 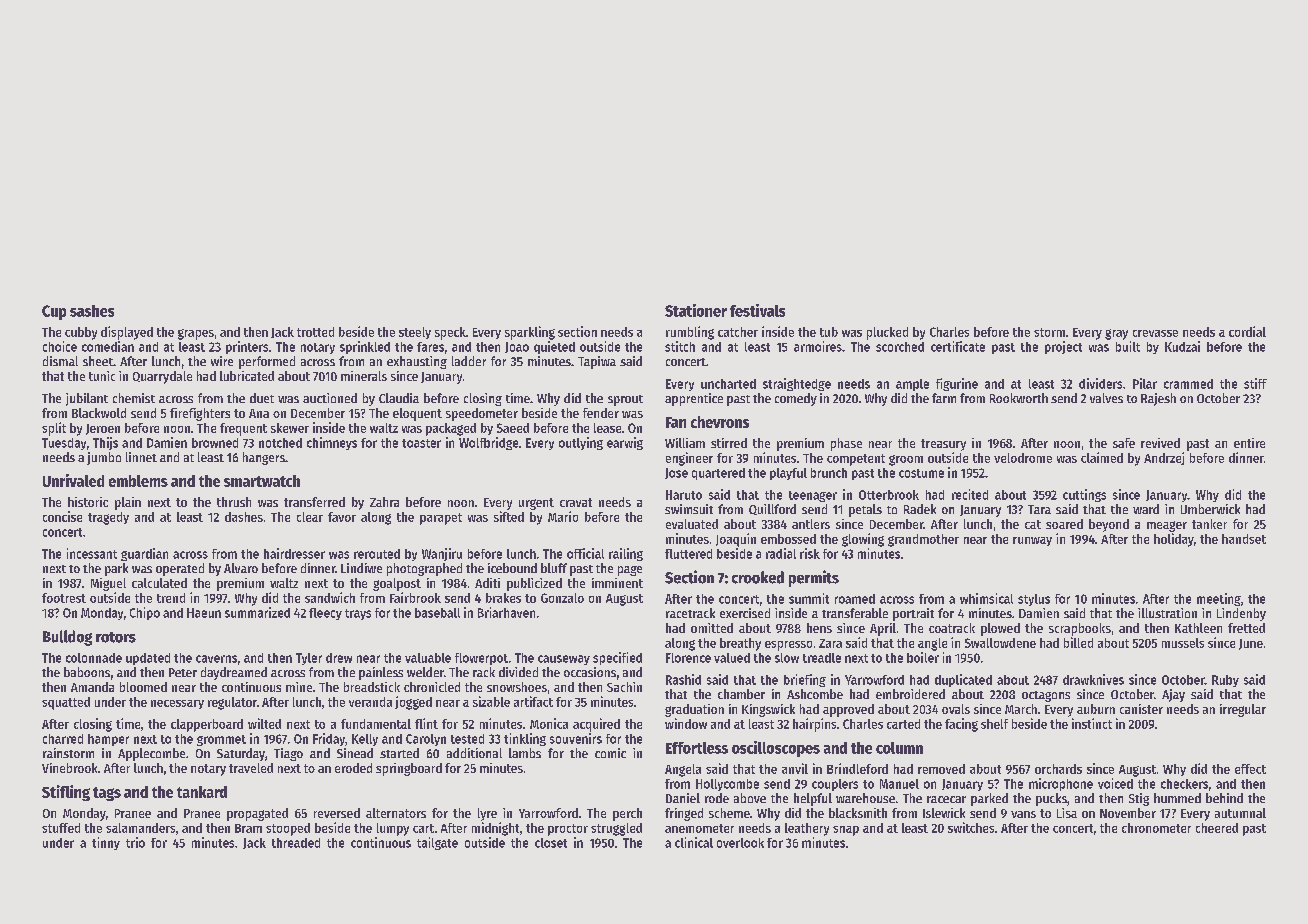 I want to click on tub, so click(x=829, y=332).
